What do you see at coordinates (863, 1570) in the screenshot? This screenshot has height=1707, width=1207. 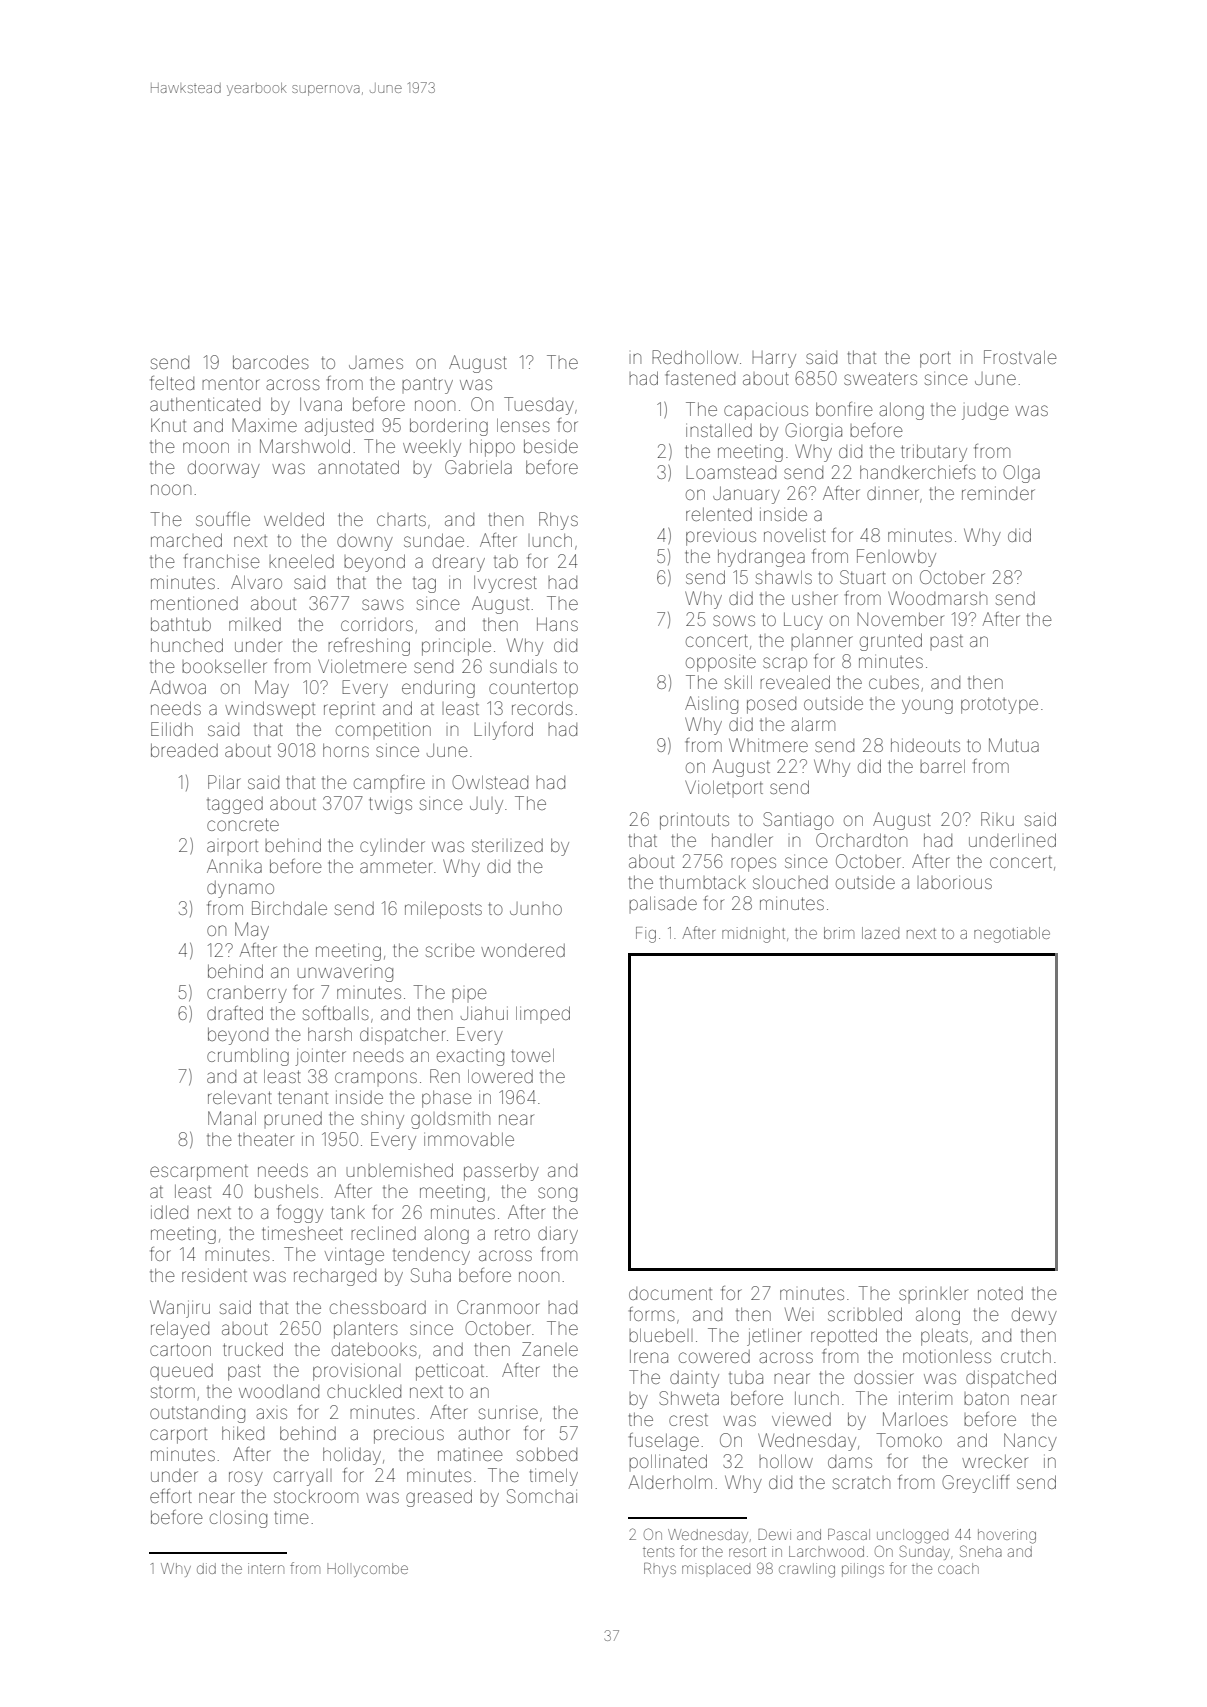 I see `pilings` at bounding box center [863, 1570].
